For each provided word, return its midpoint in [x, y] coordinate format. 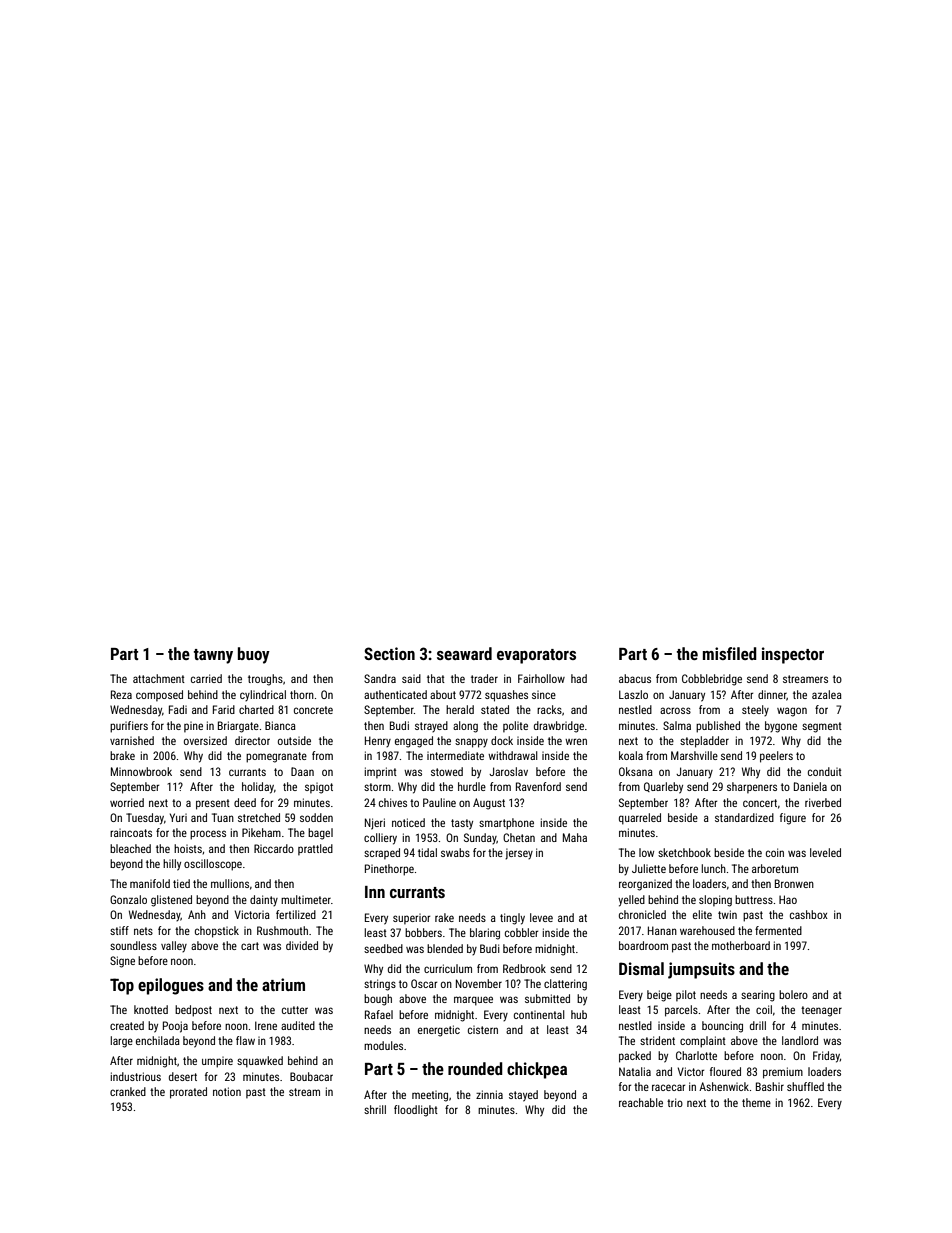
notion [227, 1091]
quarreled [640, 819]
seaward [464, 653]
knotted [151, 1009]
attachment [159, 678]
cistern [483, 1030]
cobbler [522, 932]
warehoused [707, 930]
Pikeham [261, 832]
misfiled [730, 653]
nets [143, 931]
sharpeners [752, 787]
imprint [380, 772]
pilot [686, 995]
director [252, 740]
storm [377, 787]
